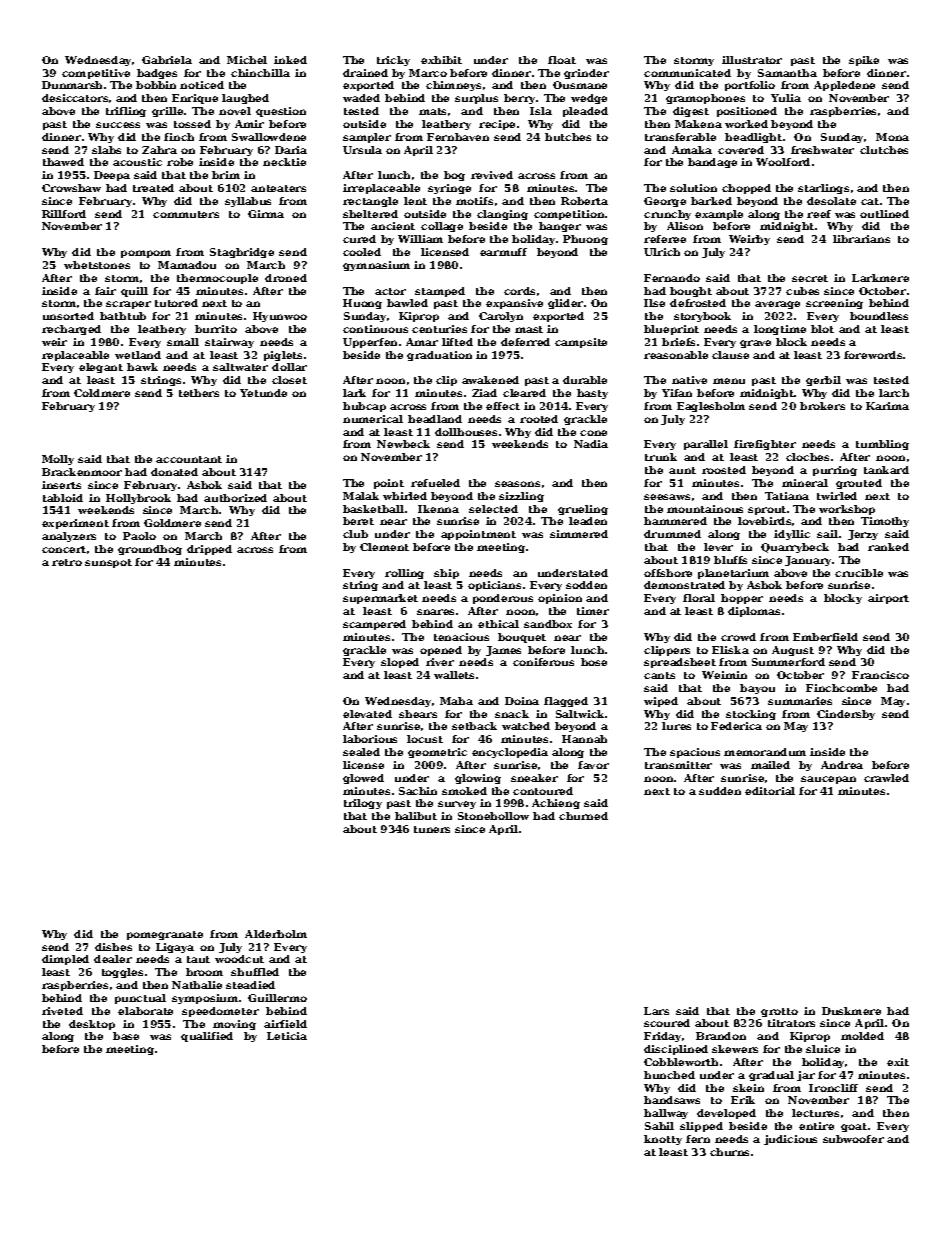 The image size is (952, 1233). I want to click on Sahil, so click(659, 1126).
